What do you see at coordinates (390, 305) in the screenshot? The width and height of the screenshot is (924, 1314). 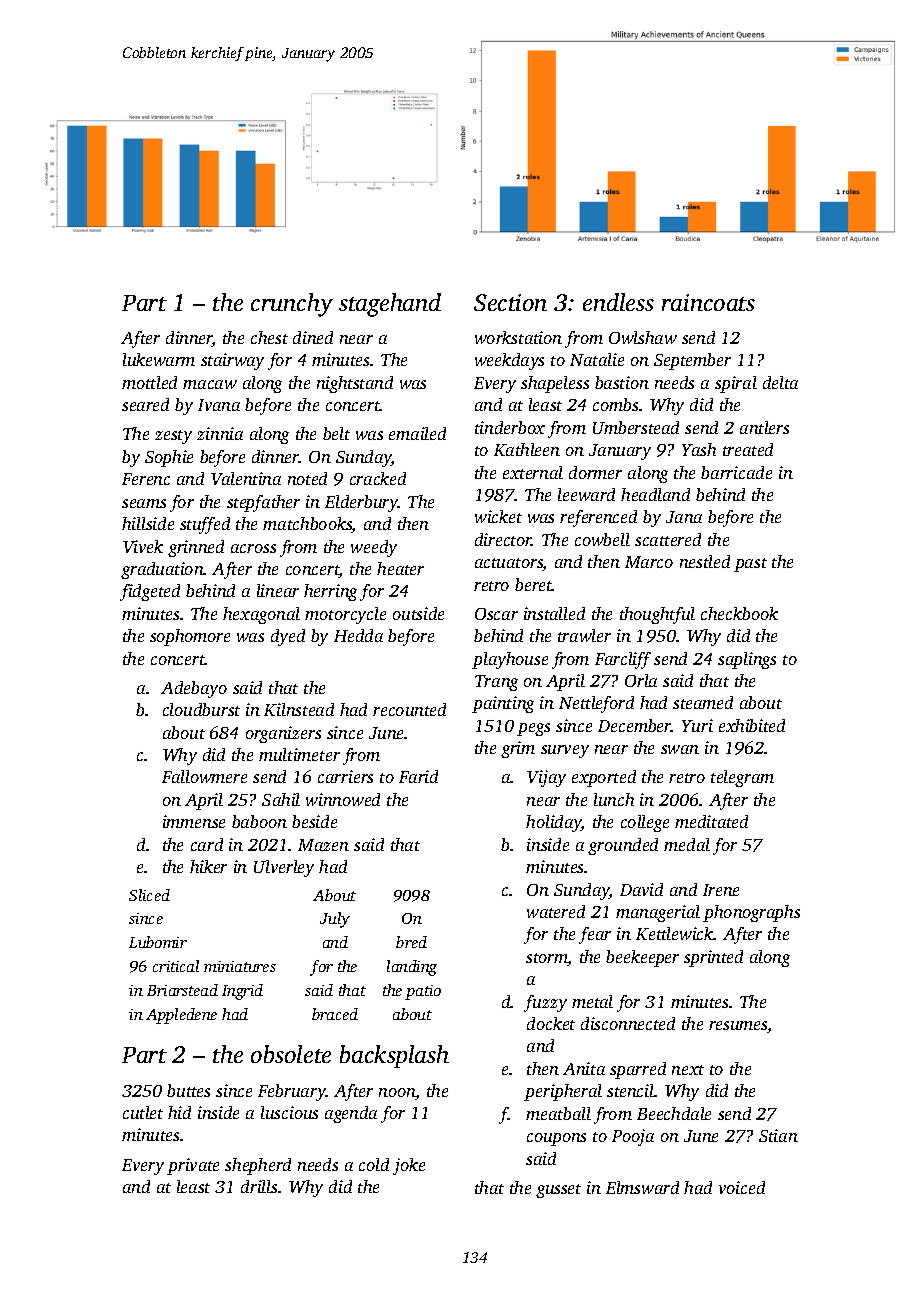 I see `stagehand` at bounding box center [390, 305].
